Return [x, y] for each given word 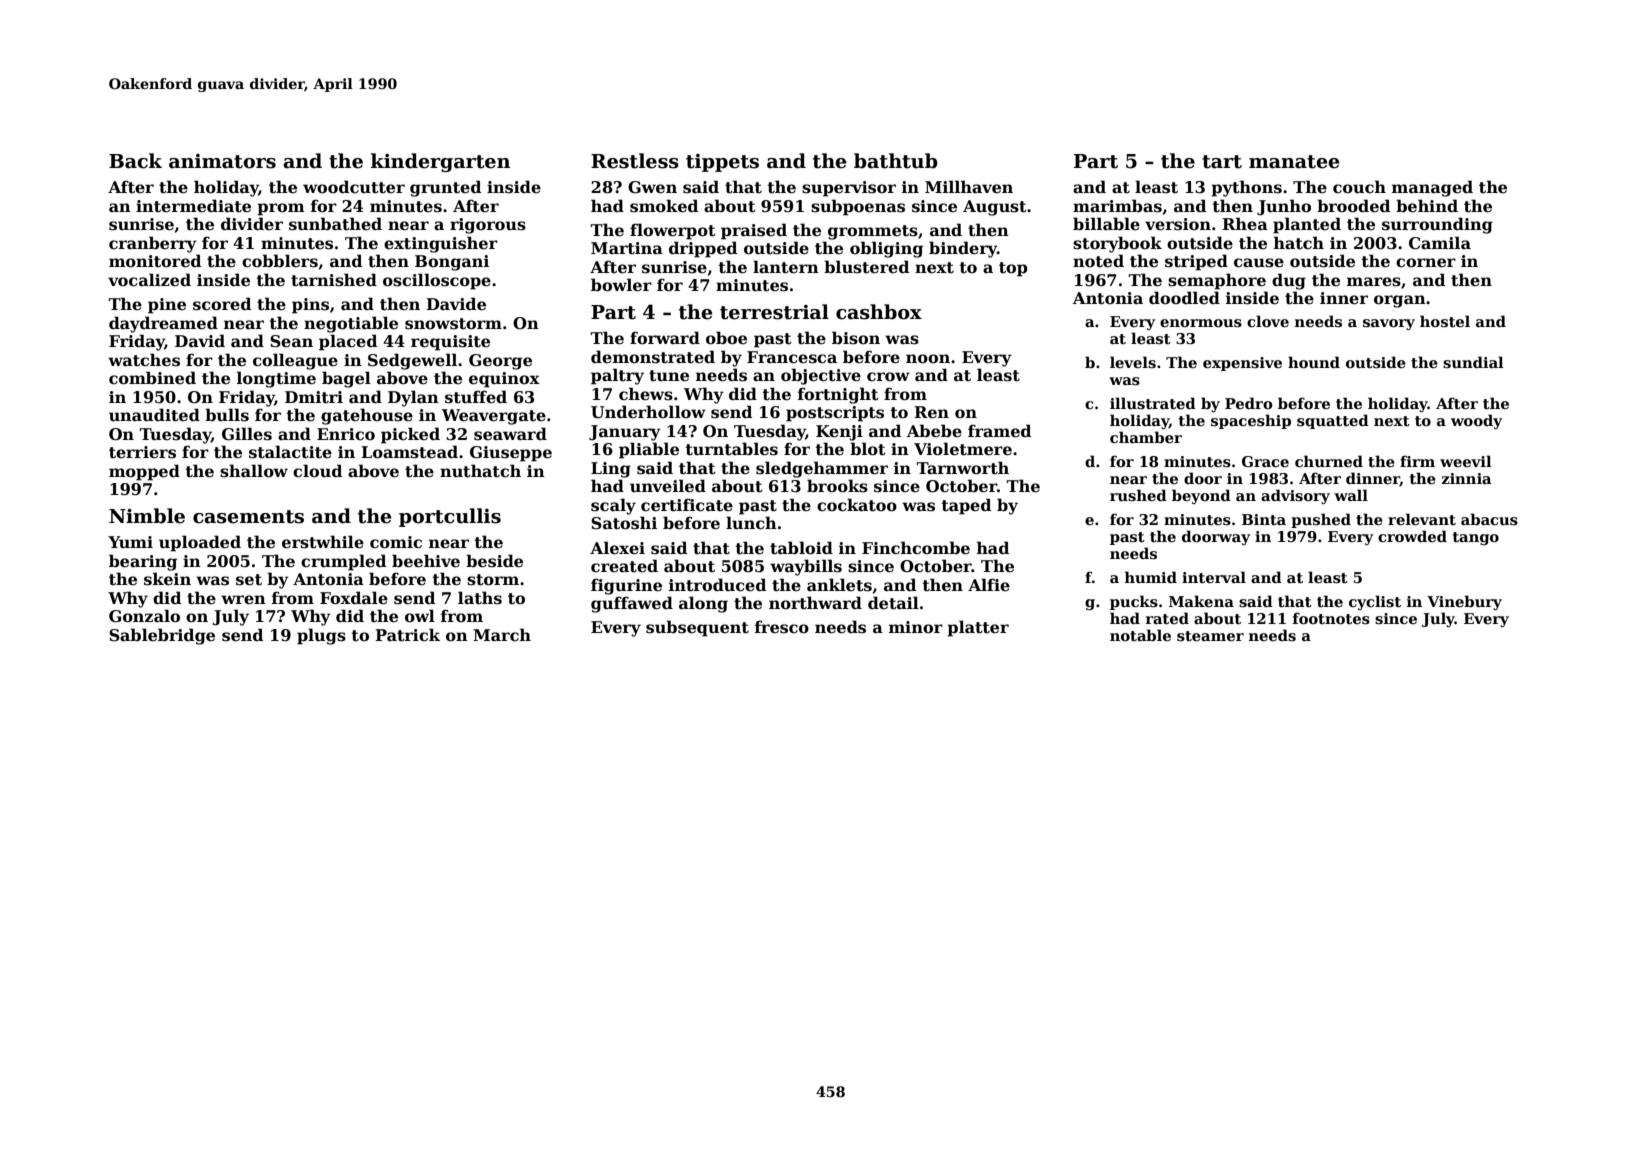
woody [1476, 421]
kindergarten [440, 162]
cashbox [879, 312]
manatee [1294, 162]
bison [856, 338]
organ [1400, 301]
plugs [321, 636]
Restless [635, 161]
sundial [1473, 362]
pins [310, 306]
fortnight [838, 395]
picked [410, 435]
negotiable [351, 324]
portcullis [450, 517]
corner [1426, 263]
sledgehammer [822, 469]
